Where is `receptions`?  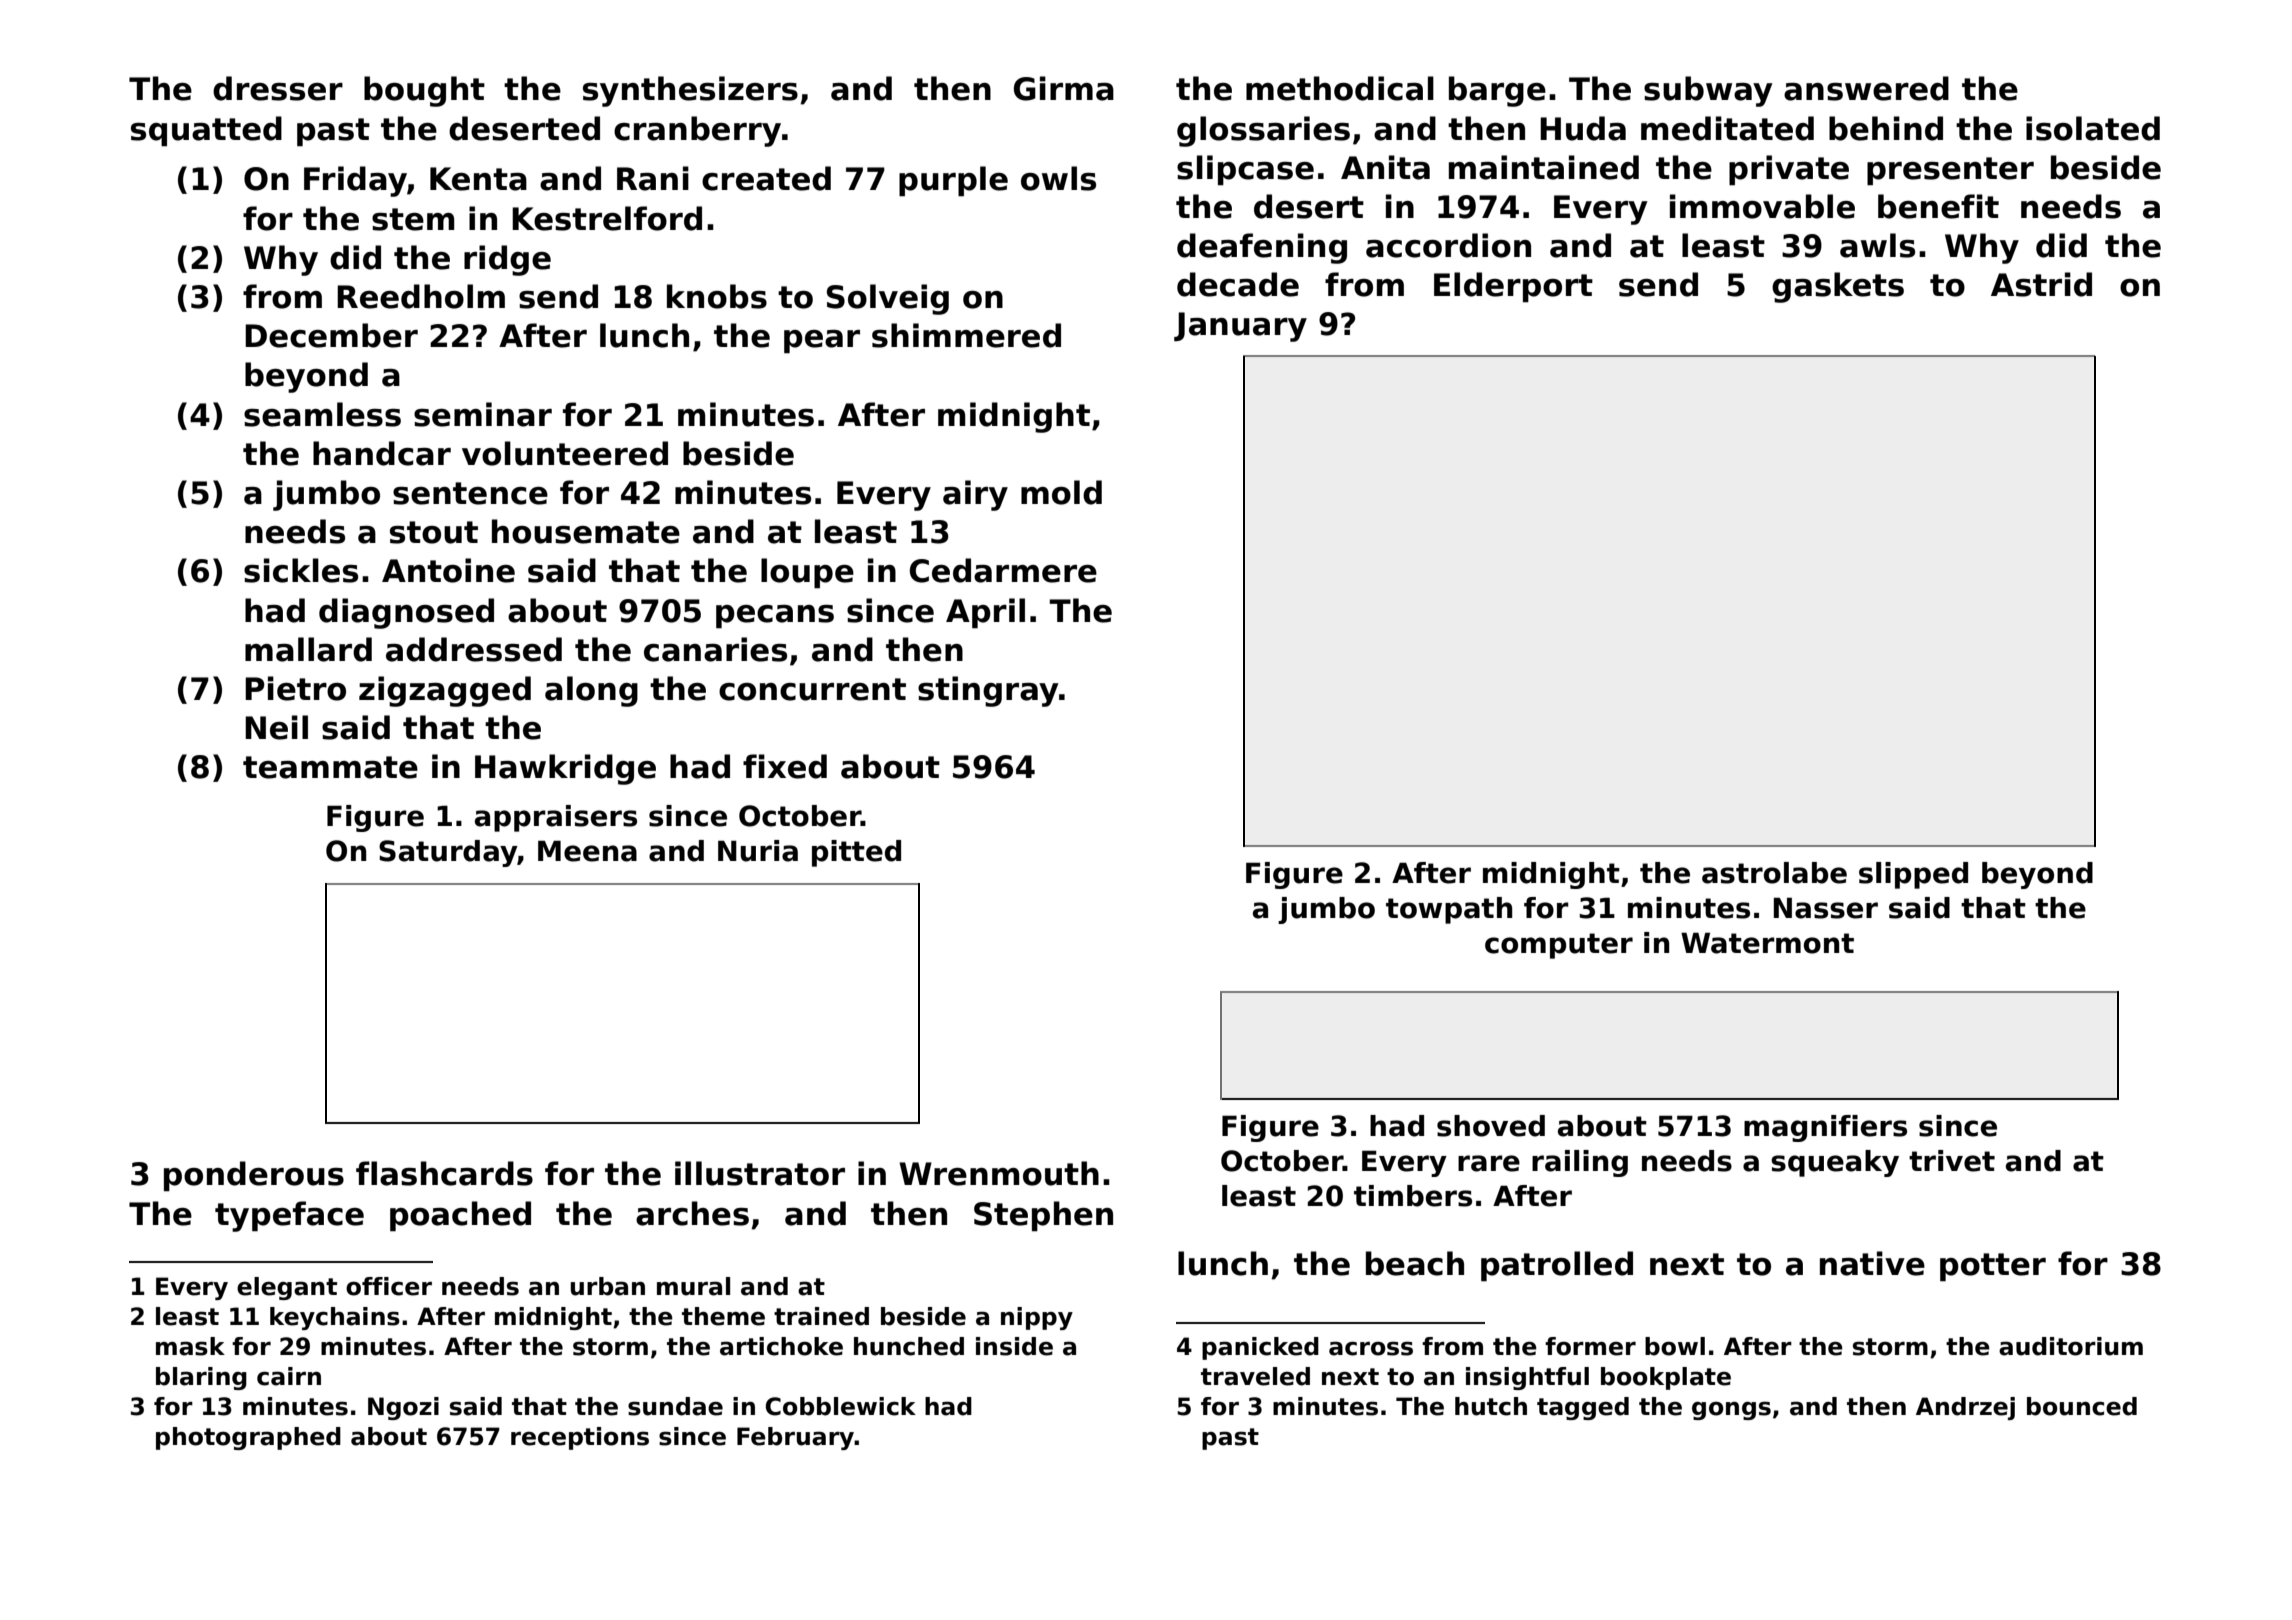
receptions is located at coordinates (580, 1438).
